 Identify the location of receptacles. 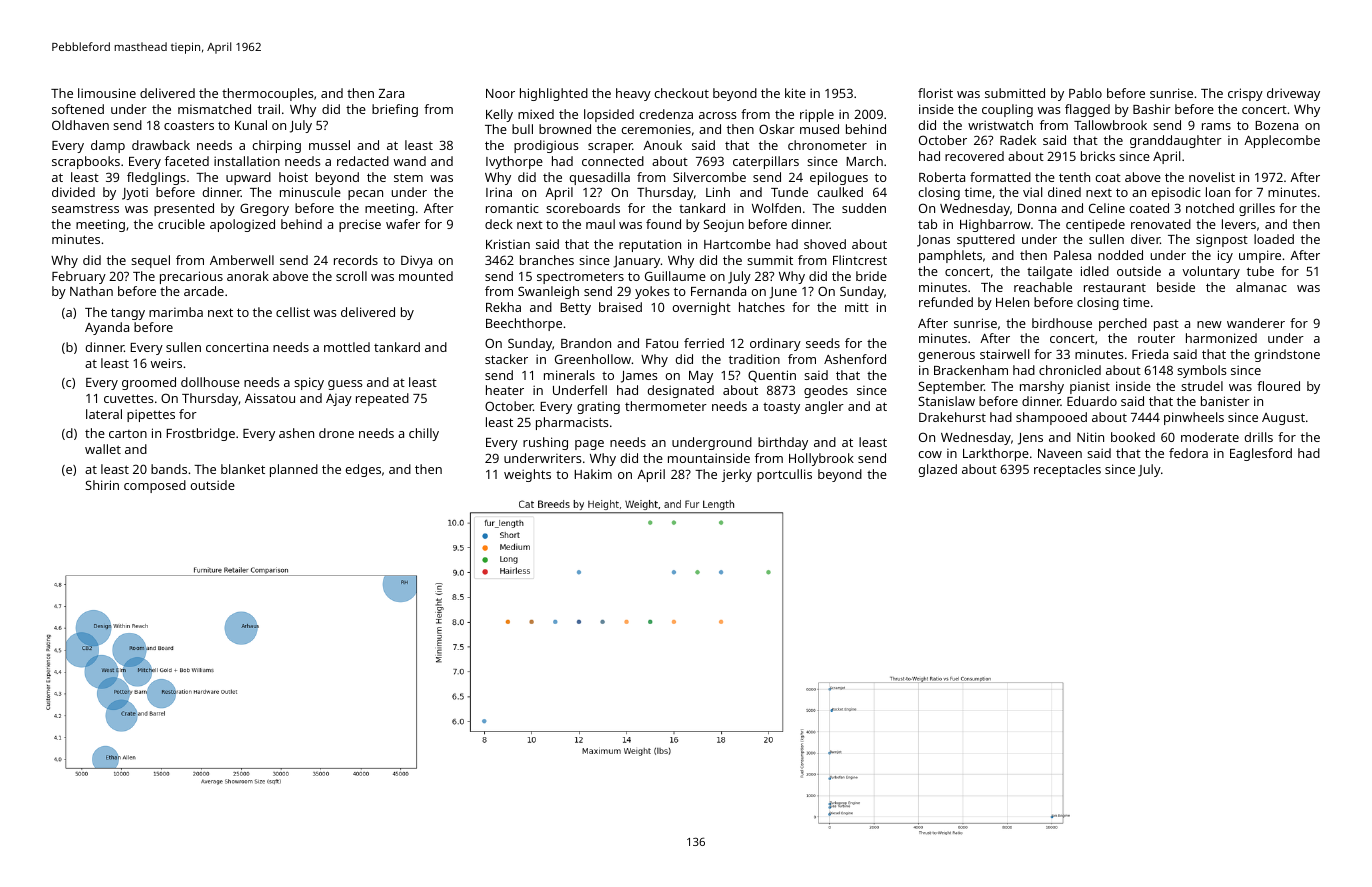
(1067, 470).
